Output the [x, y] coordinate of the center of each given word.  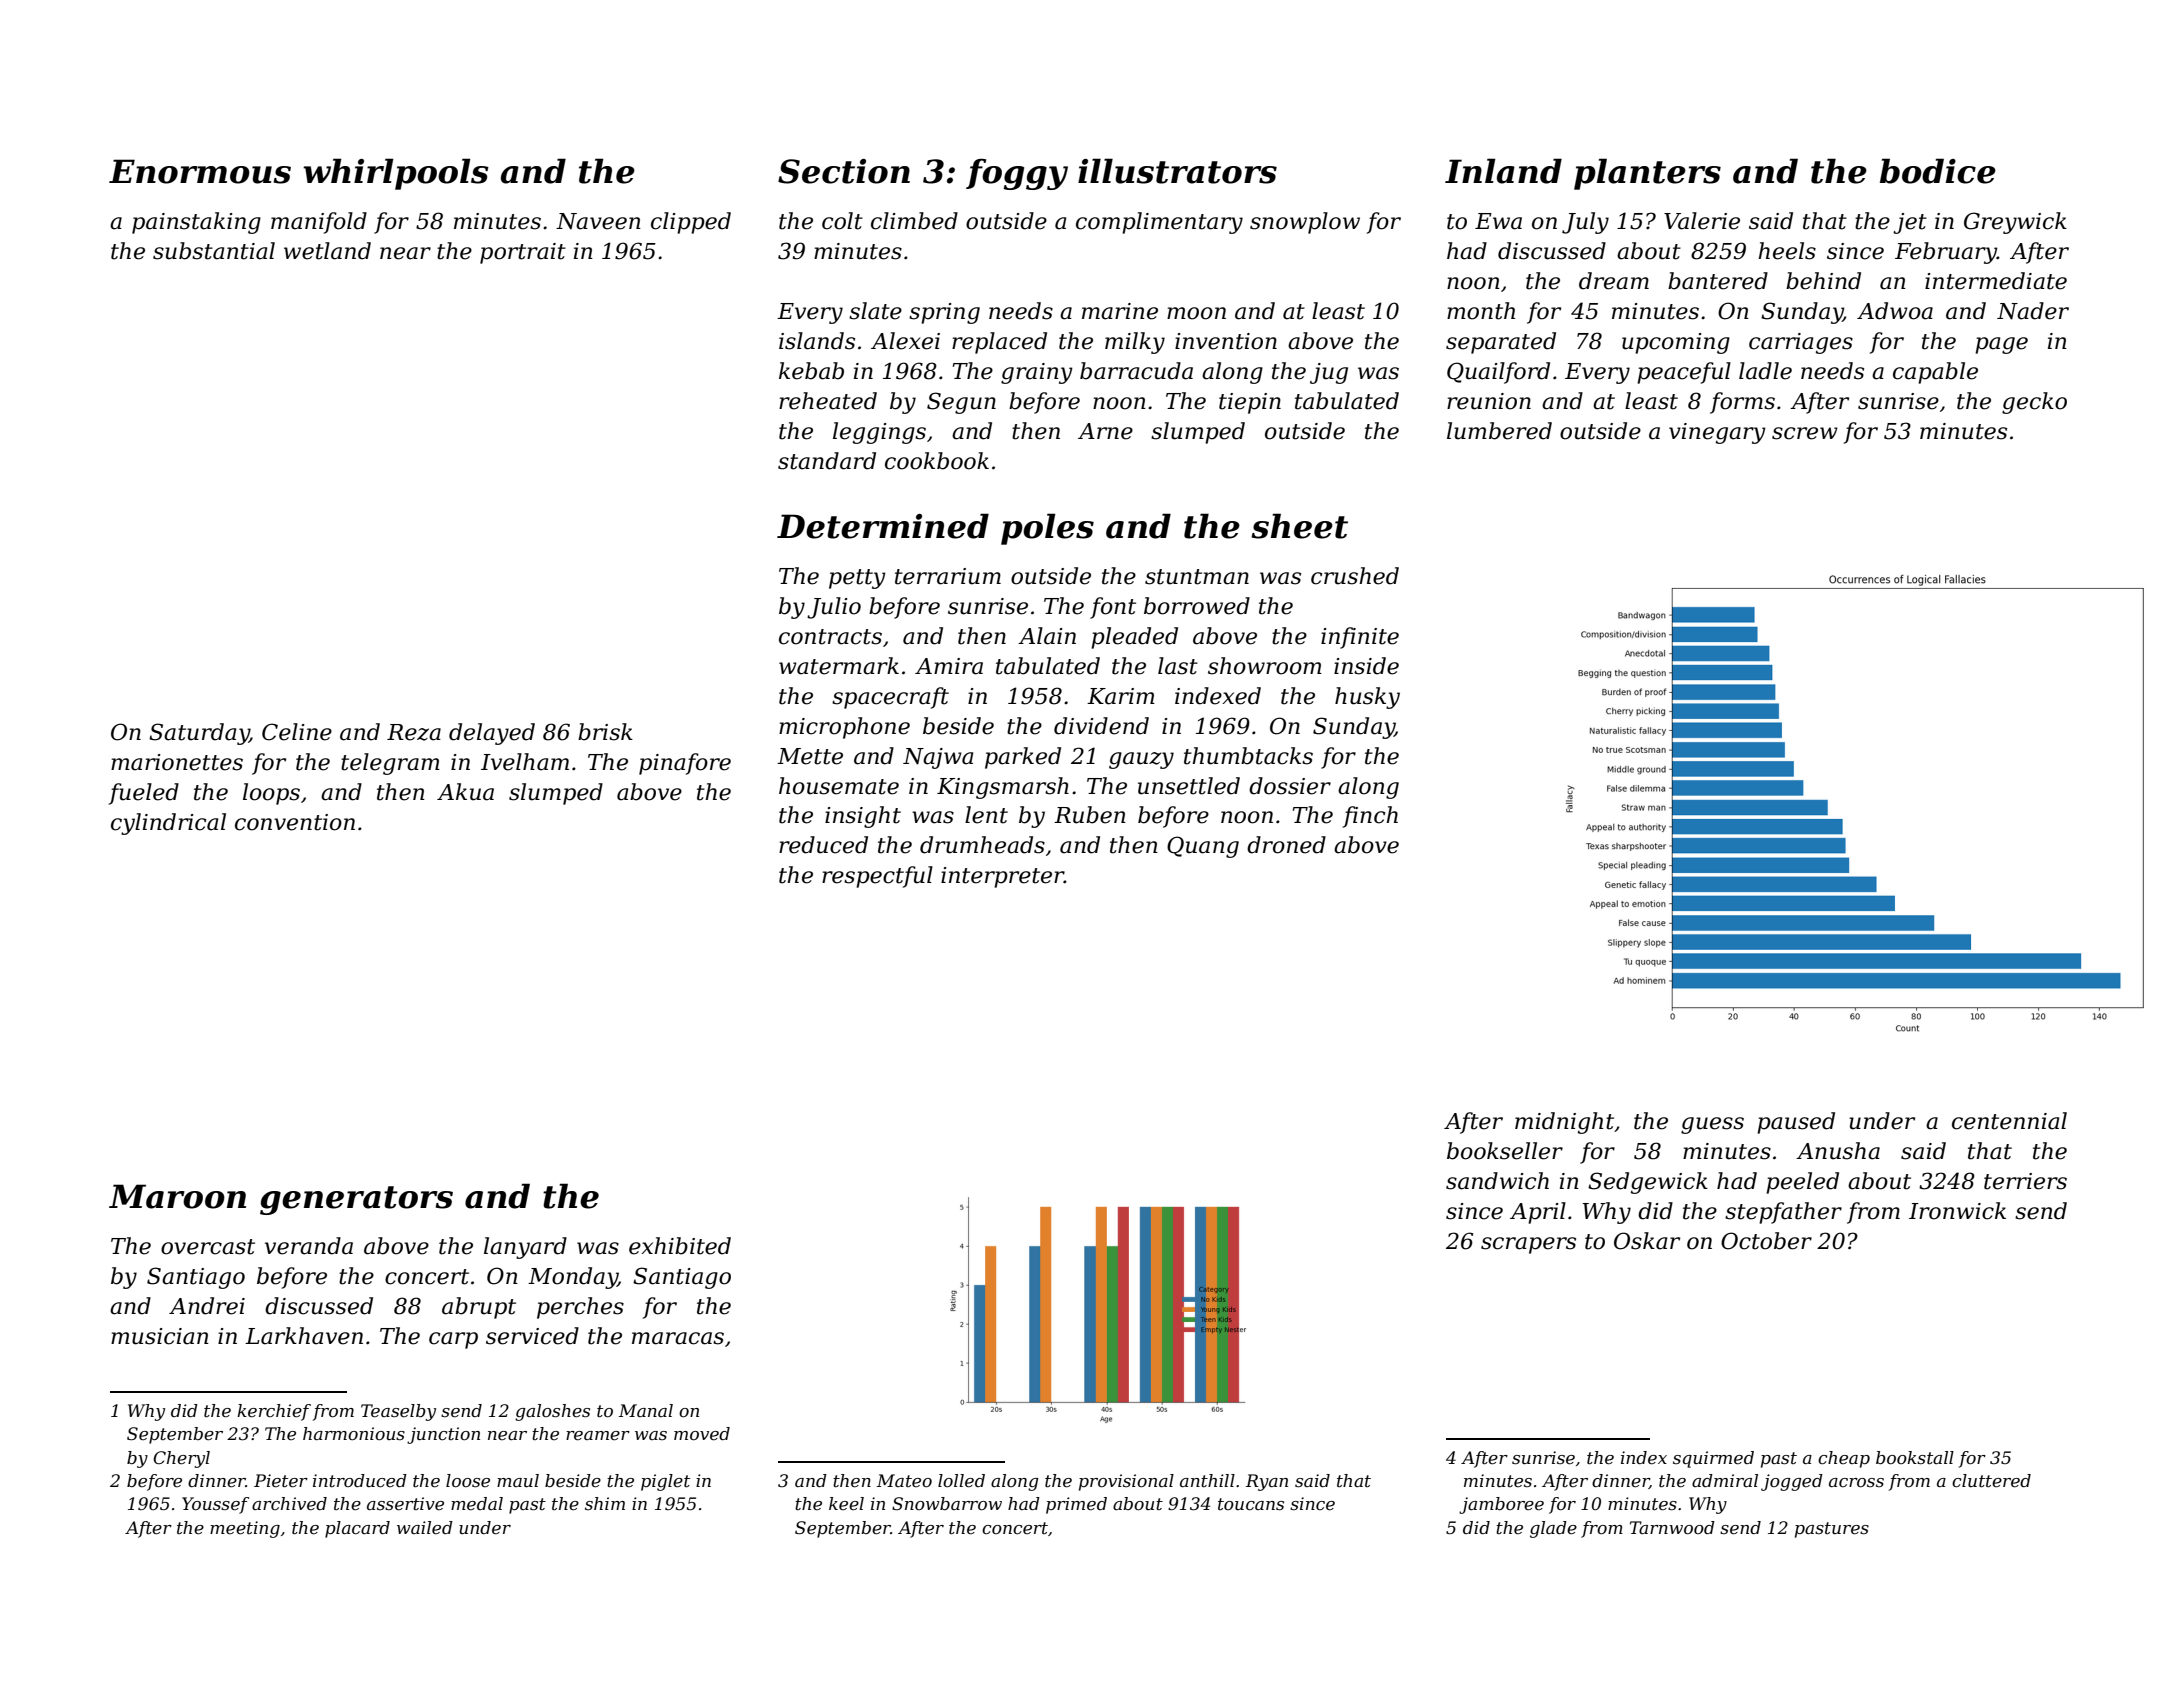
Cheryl [181, 1459]
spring [944, 313]
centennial [2009, 1121]
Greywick [2015, 223]
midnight [1564, 1123]
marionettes [177, 762]
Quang [1203, 847]
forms [1742, 403]
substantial [214, 251]
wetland [327, 251]
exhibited [680, 1246]
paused [1796, 1123]
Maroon [177, 1196]
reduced [823, 845]
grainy [1037, 373]
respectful [877, 877]
